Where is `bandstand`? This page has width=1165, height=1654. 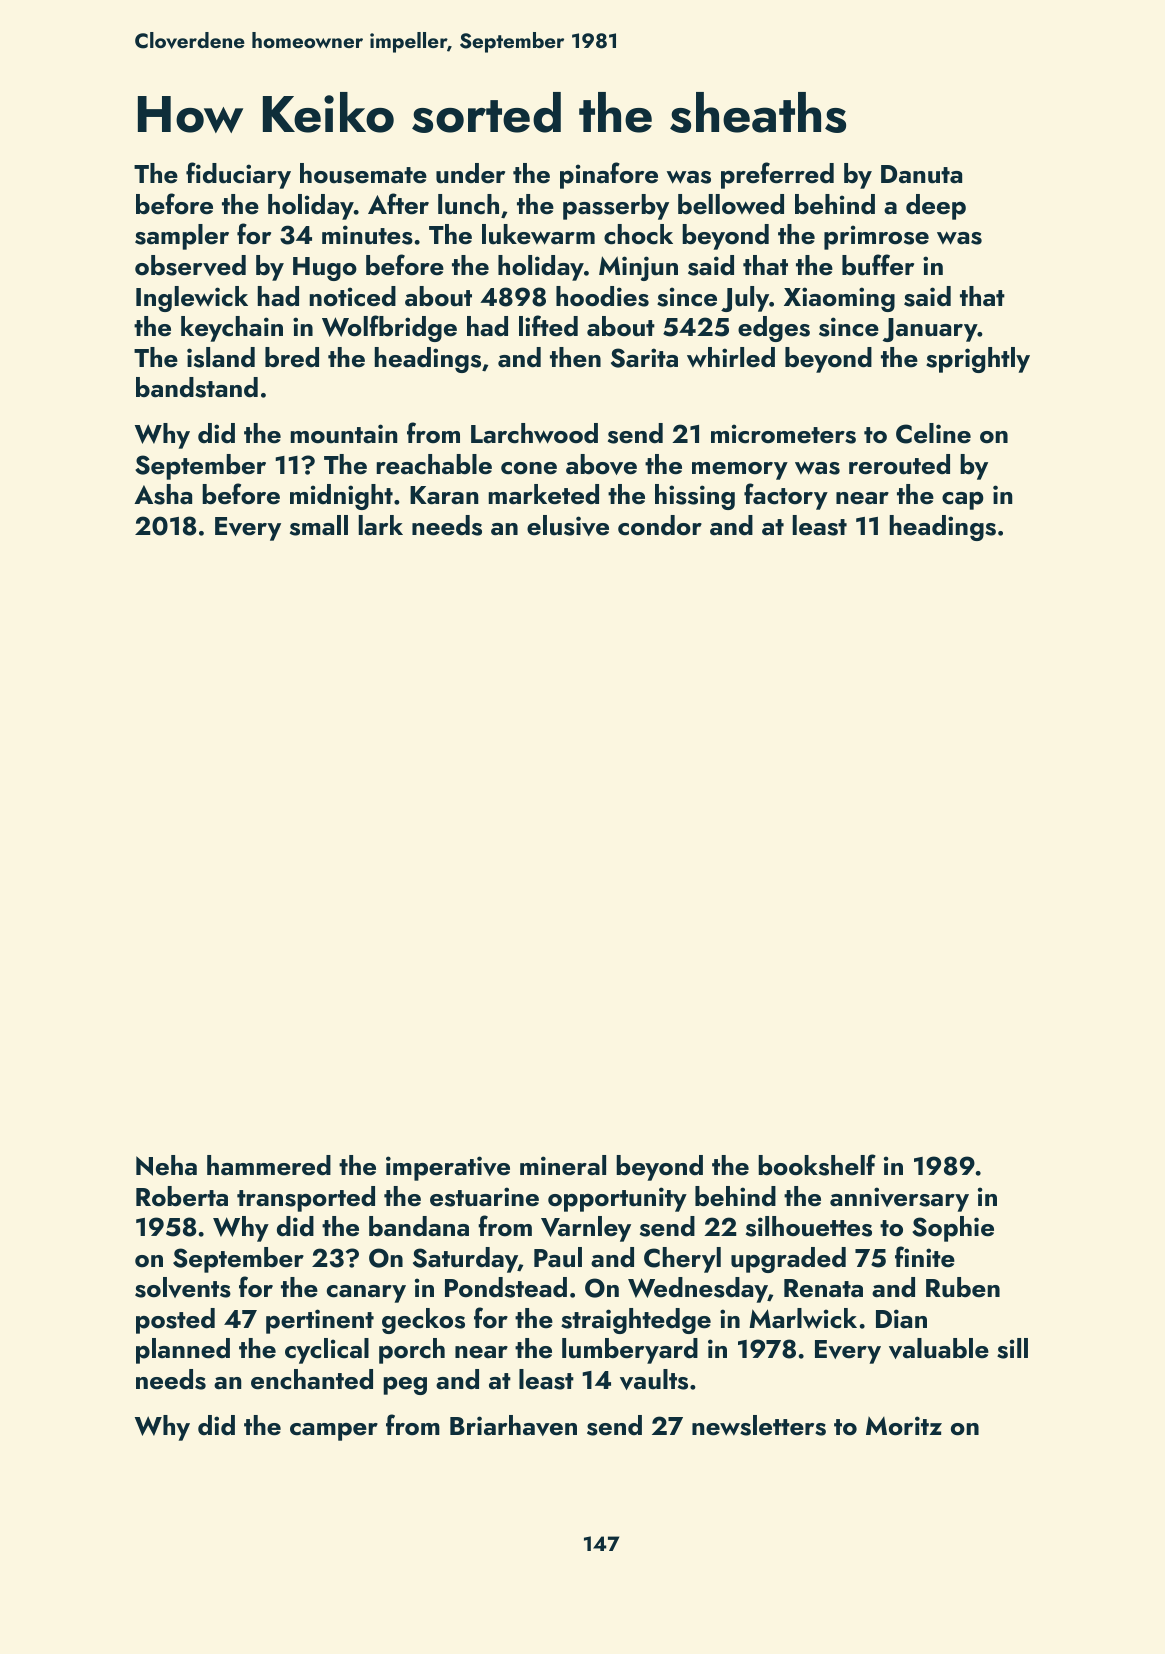
bandstand is located at coordinates (197, 387).
